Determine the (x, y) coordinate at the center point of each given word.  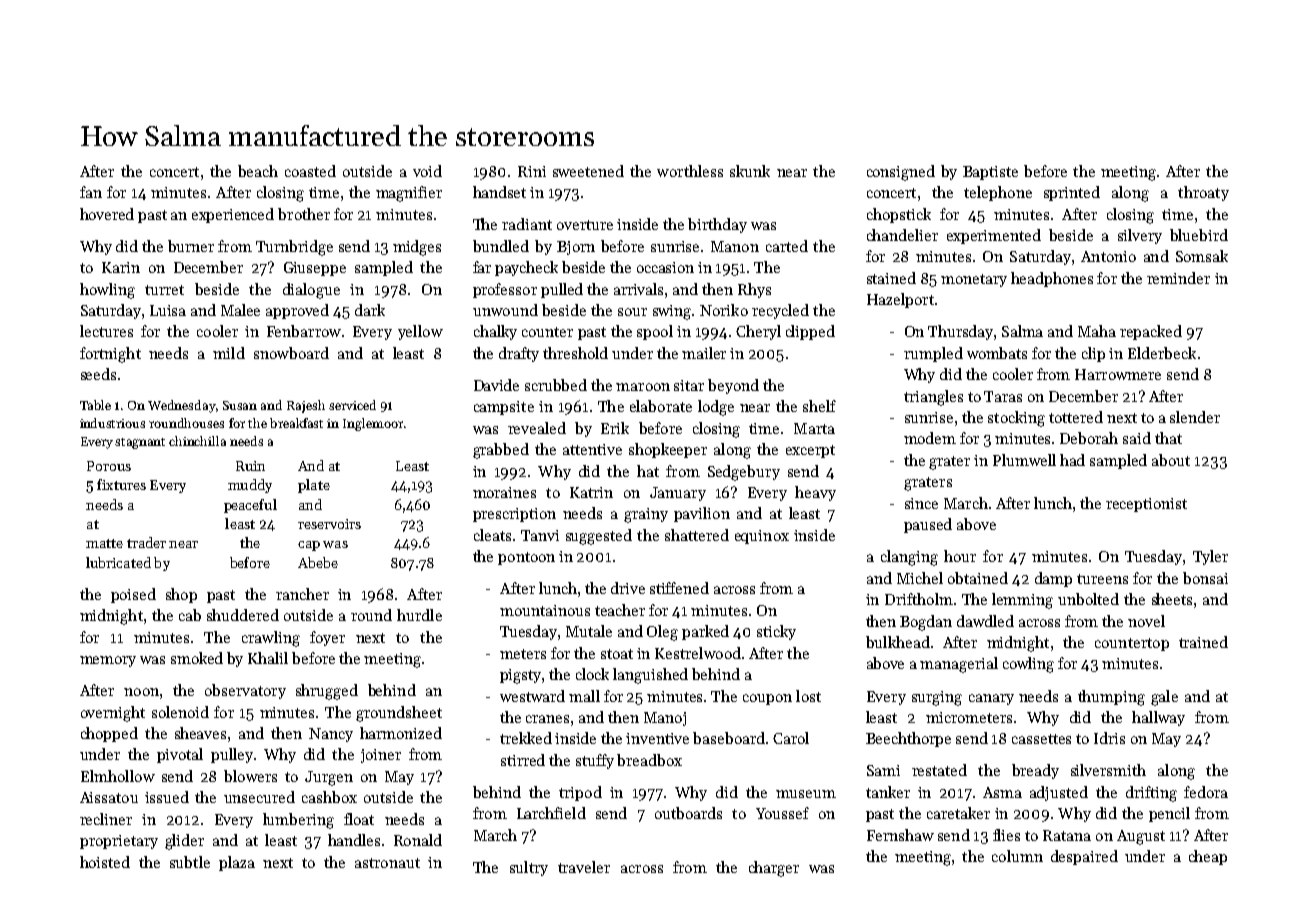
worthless (690, 171)
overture (585, 225)
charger (774, 869)
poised (133, 595)
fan (91, 192)
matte (104, 543)
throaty (1203, 193)
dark (370, 310)
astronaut (387, 863)
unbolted (1088, 599)
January (678, 494)
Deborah (1089, 438)
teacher (620, 610)
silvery (1140, 236)
